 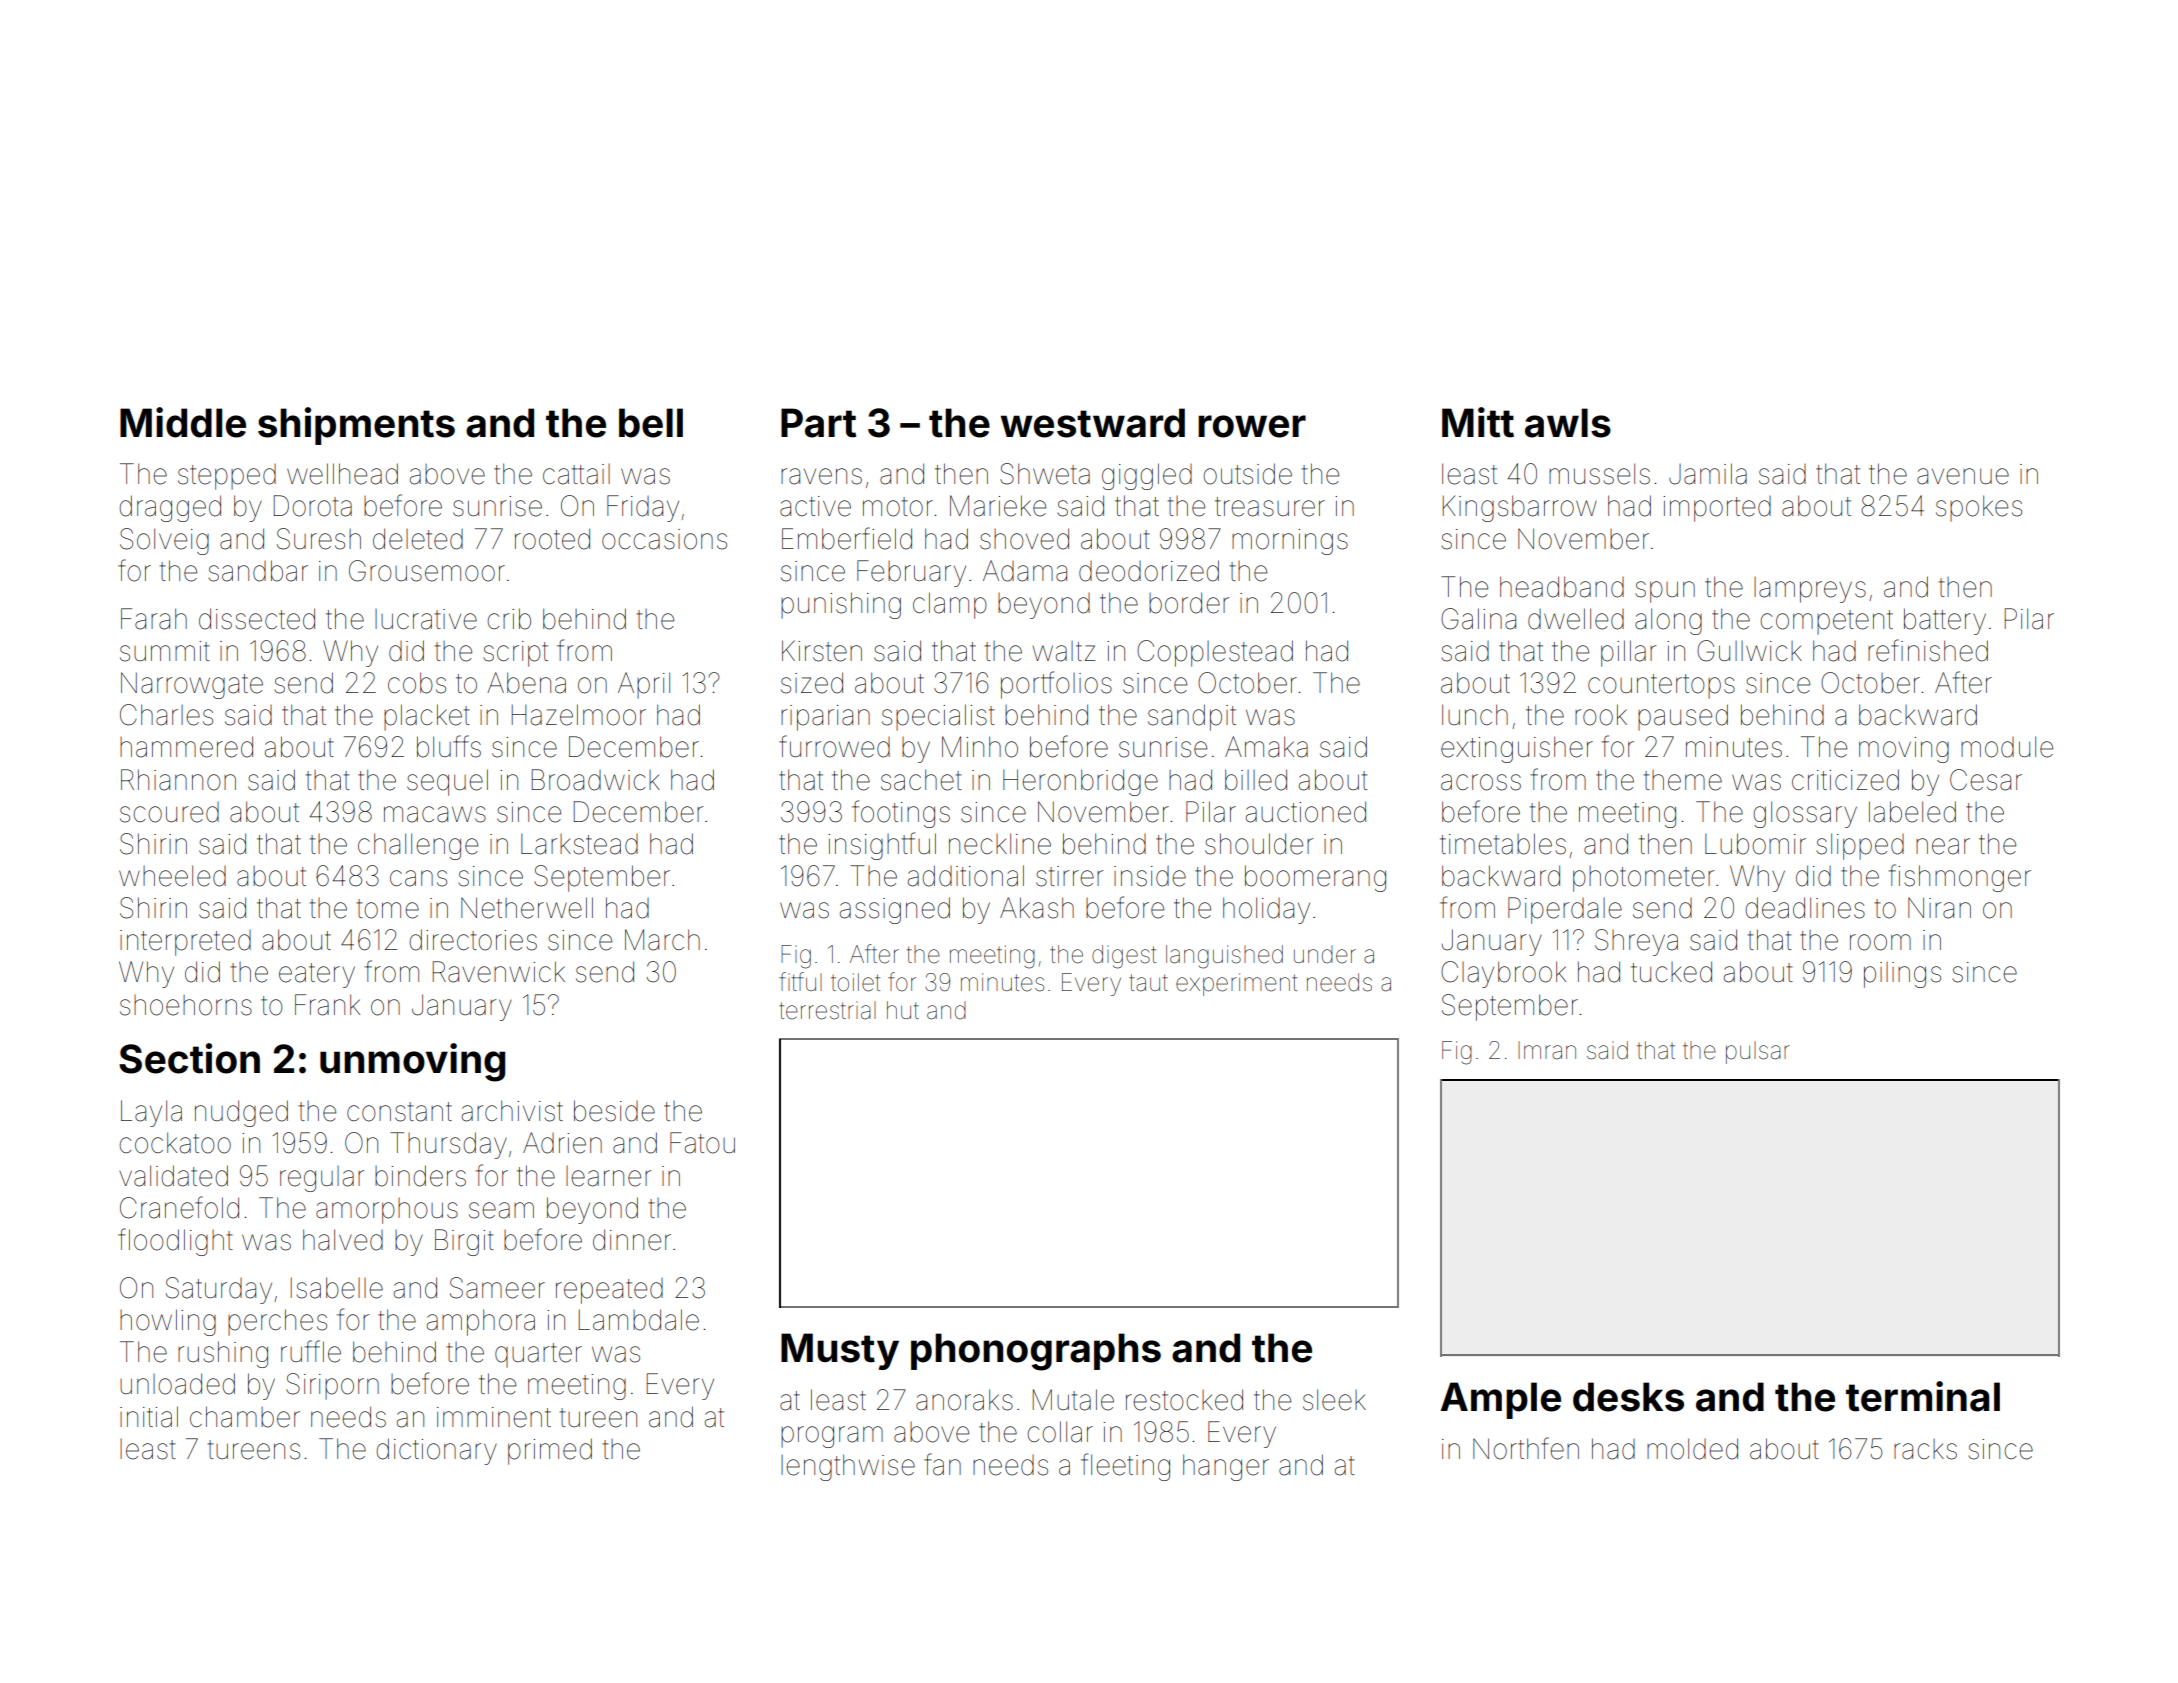 What do you see at coordinates (177, 1384) in the screenshot?
I see `unloaded` at bounding box center [177, 1384].
